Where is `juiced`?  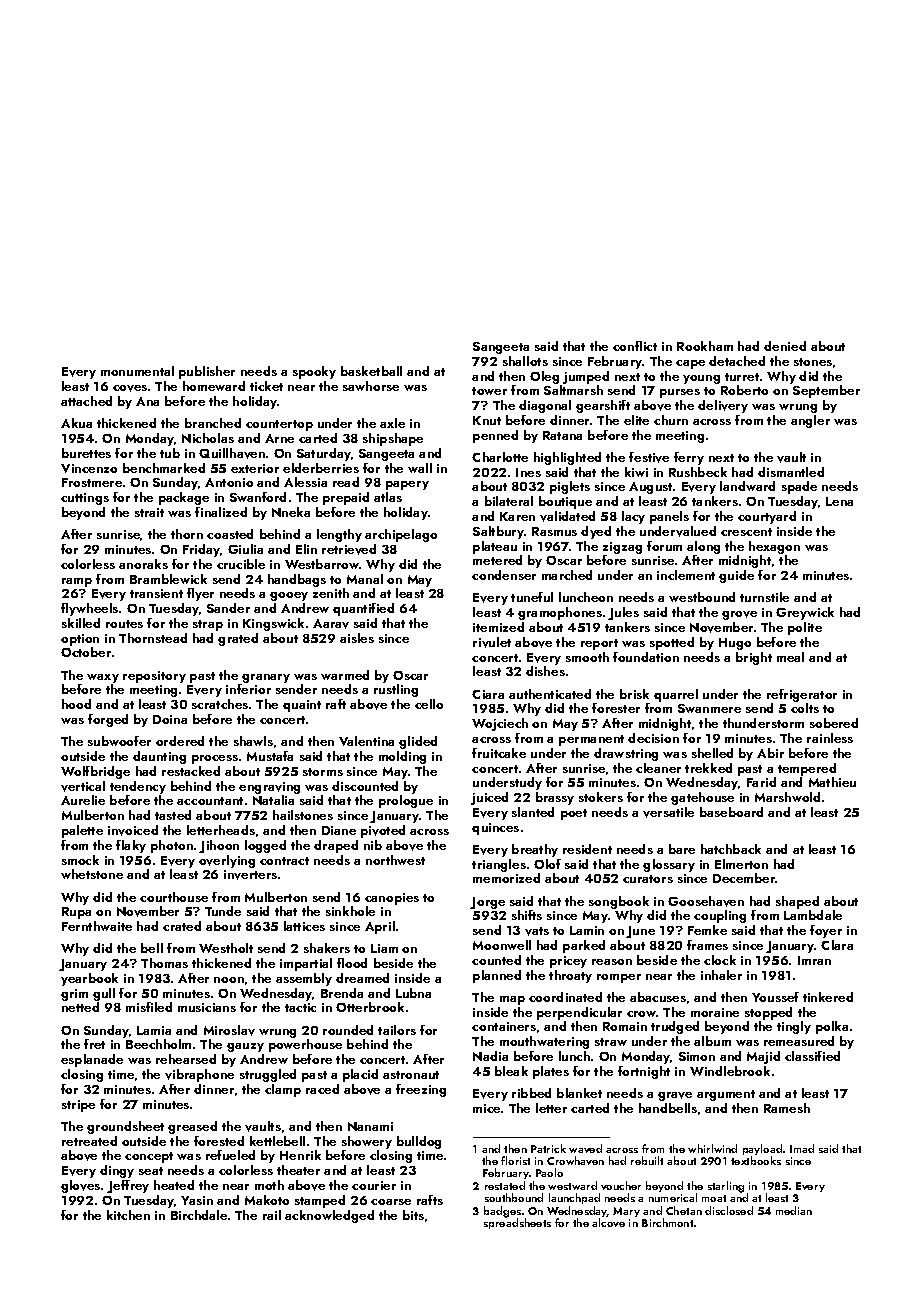
juiced is located at coordinates (489, 798).
